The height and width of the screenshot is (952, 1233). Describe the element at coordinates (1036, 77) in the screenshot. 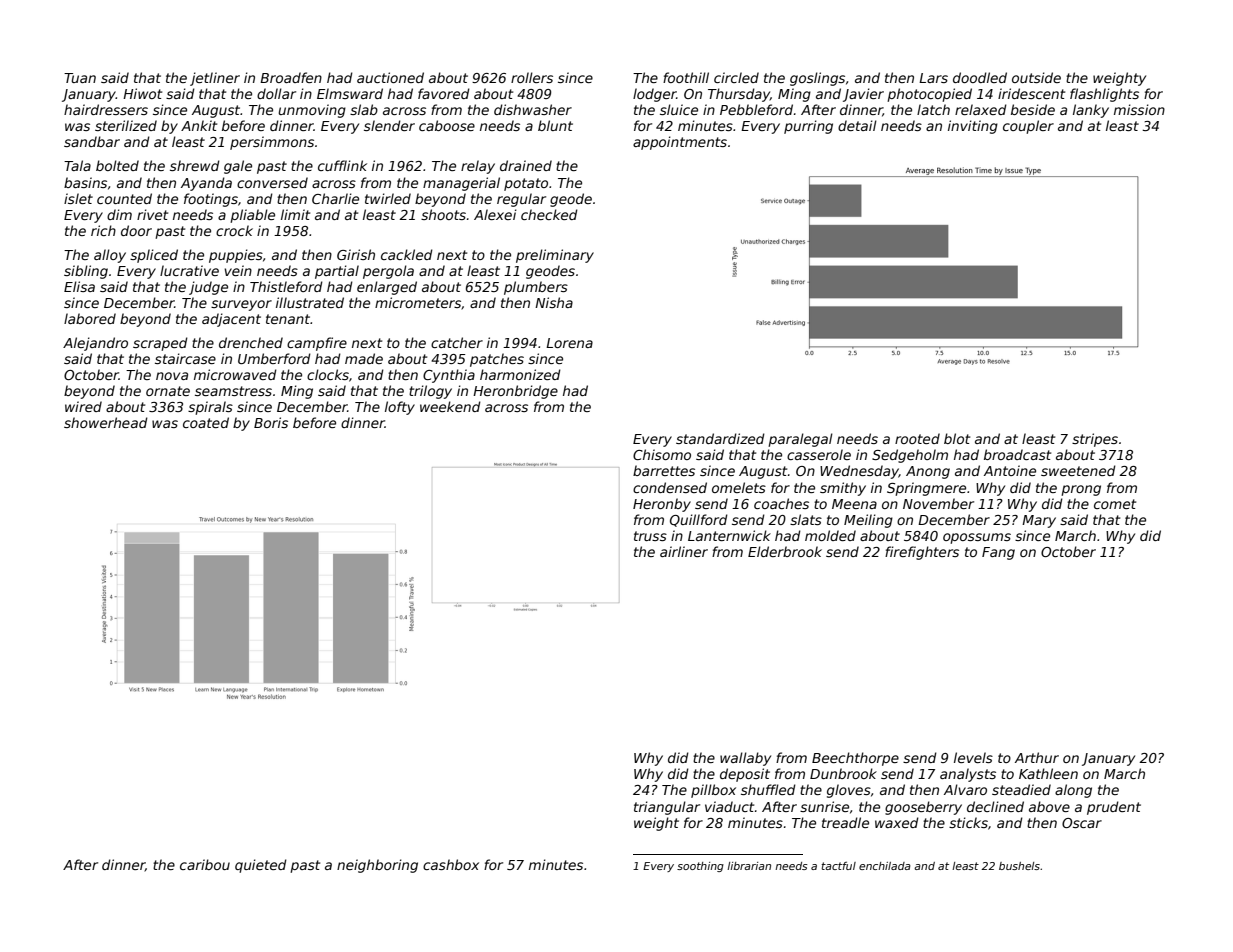

I see `outside` at that location.
